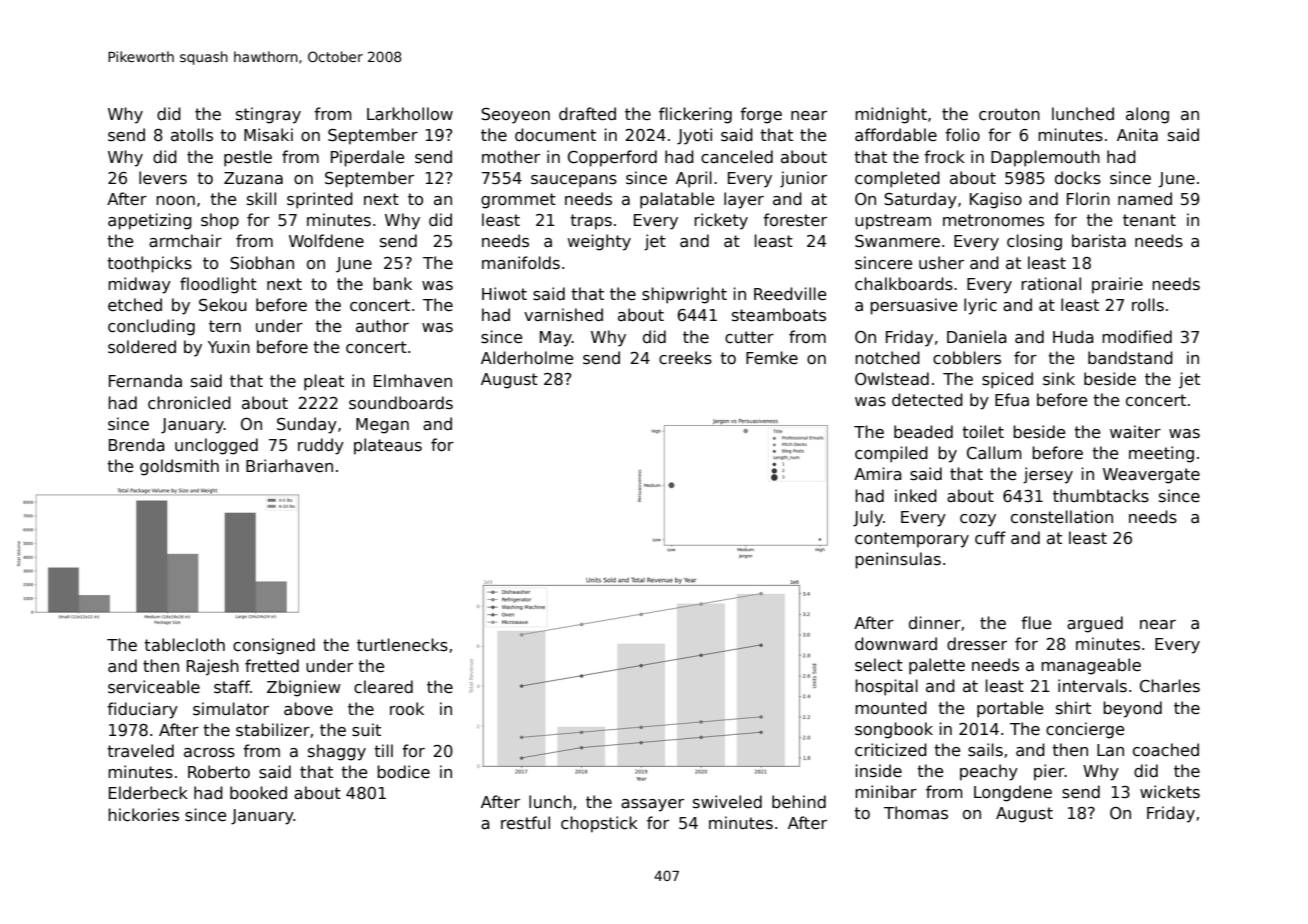 This page has width=1308, height=924. Describe the element at coordinates (1135, 432) in the page. I see `waiter` at that location.
